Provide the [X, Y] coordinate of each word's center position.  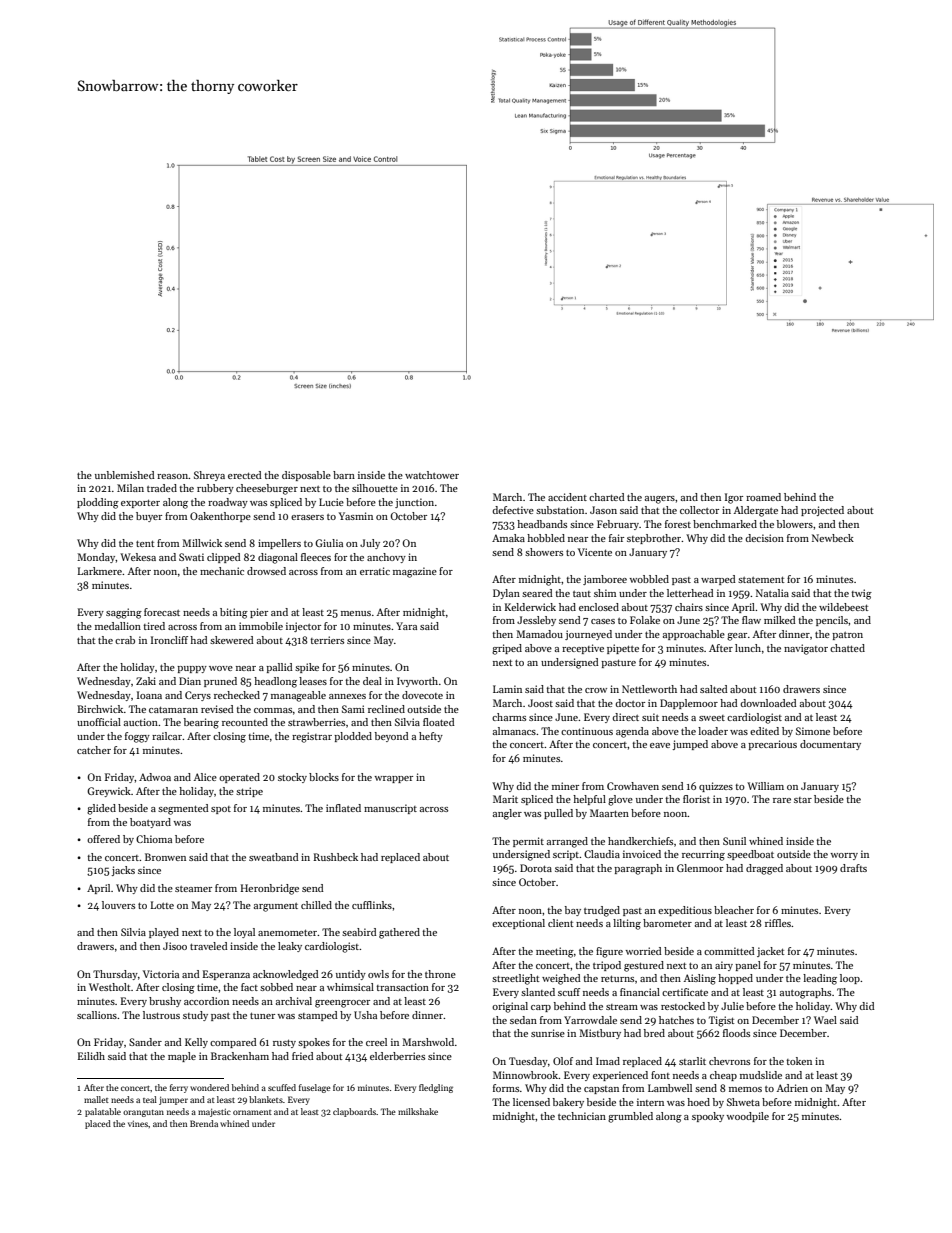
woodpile [747, 1117]
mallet [96, 1099]
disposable [306, 476]
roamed [763, 497]
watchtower [432, 475]
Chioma [154, 839]
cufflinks [372, 905]
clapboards [354, 1112]
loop [850, 979]
